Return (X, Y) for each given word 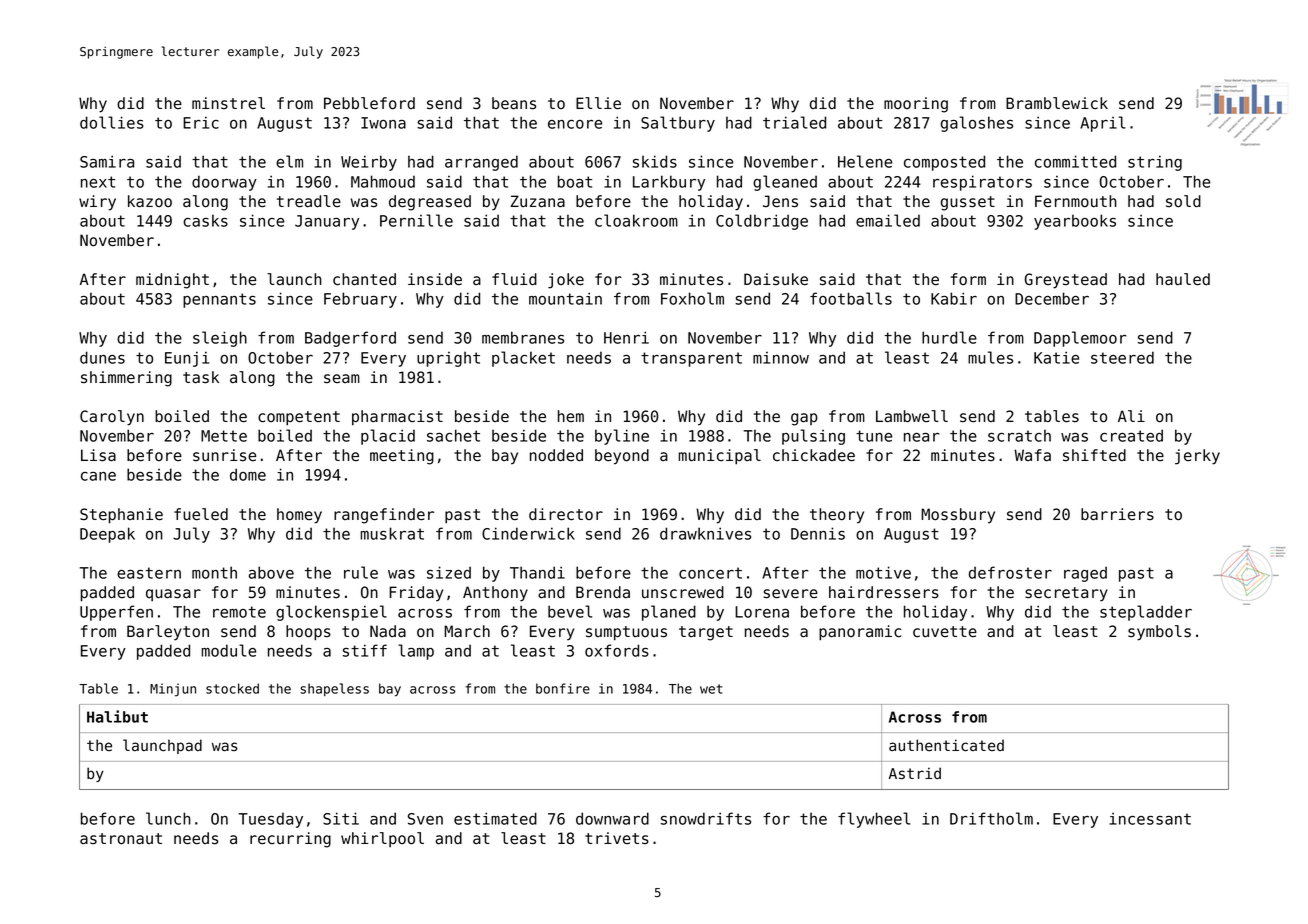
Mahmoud (383, 181)
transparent (691, 359)
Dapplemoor (1080, 339)
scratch (1019, 435)
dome (248, 474)
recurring (290, 840)
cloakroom (636, 220)
